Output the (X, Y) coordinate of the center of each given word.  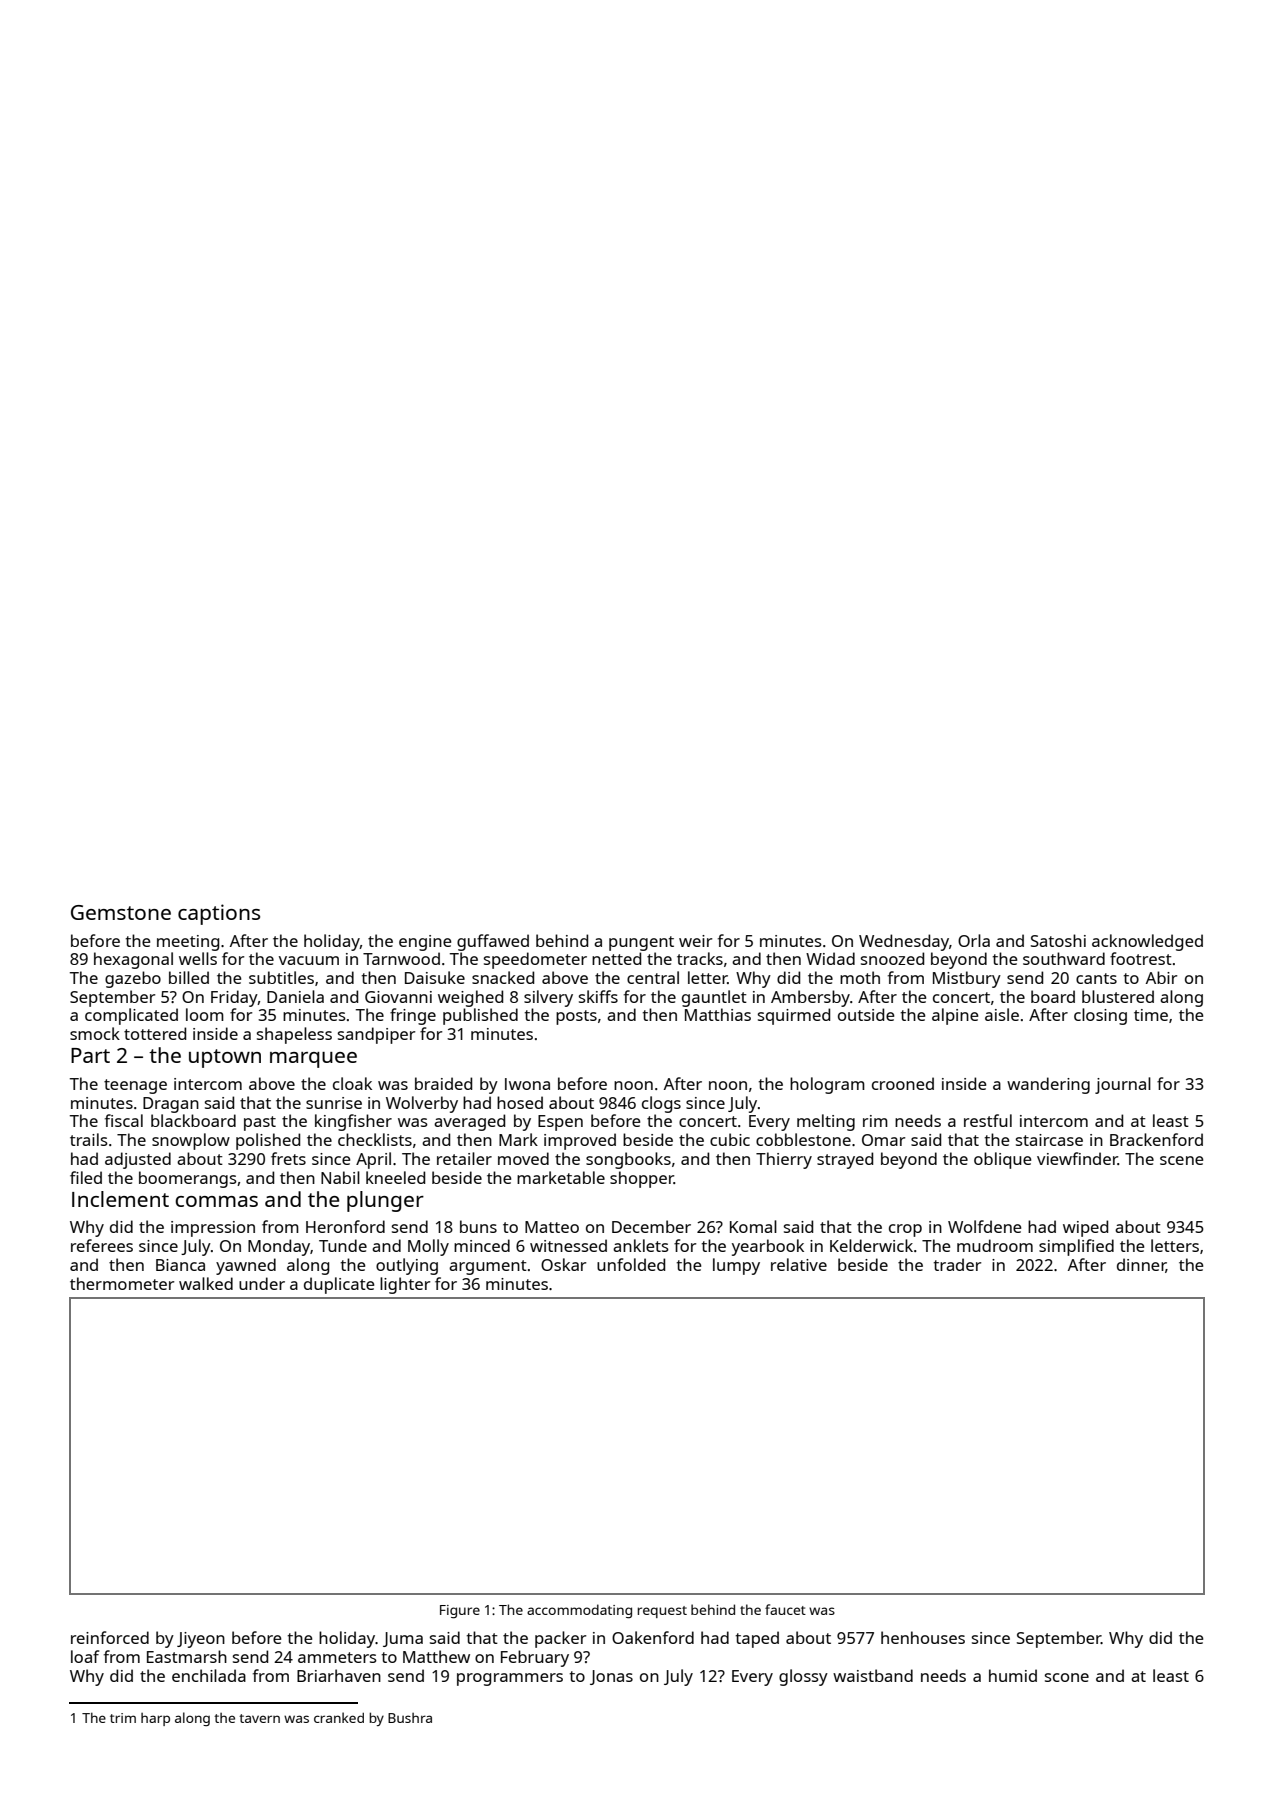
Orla (974, 940)
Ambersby (810, 998)
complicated (131, 1016)
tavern (259, 1718)
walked (206, 1283)
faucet (785, 1609)
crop (905, 1230)
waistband (873, 1675)
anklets (641, 1245)
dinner (1141, 1265)
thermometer (122, 1283)
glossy (803, 1677)
